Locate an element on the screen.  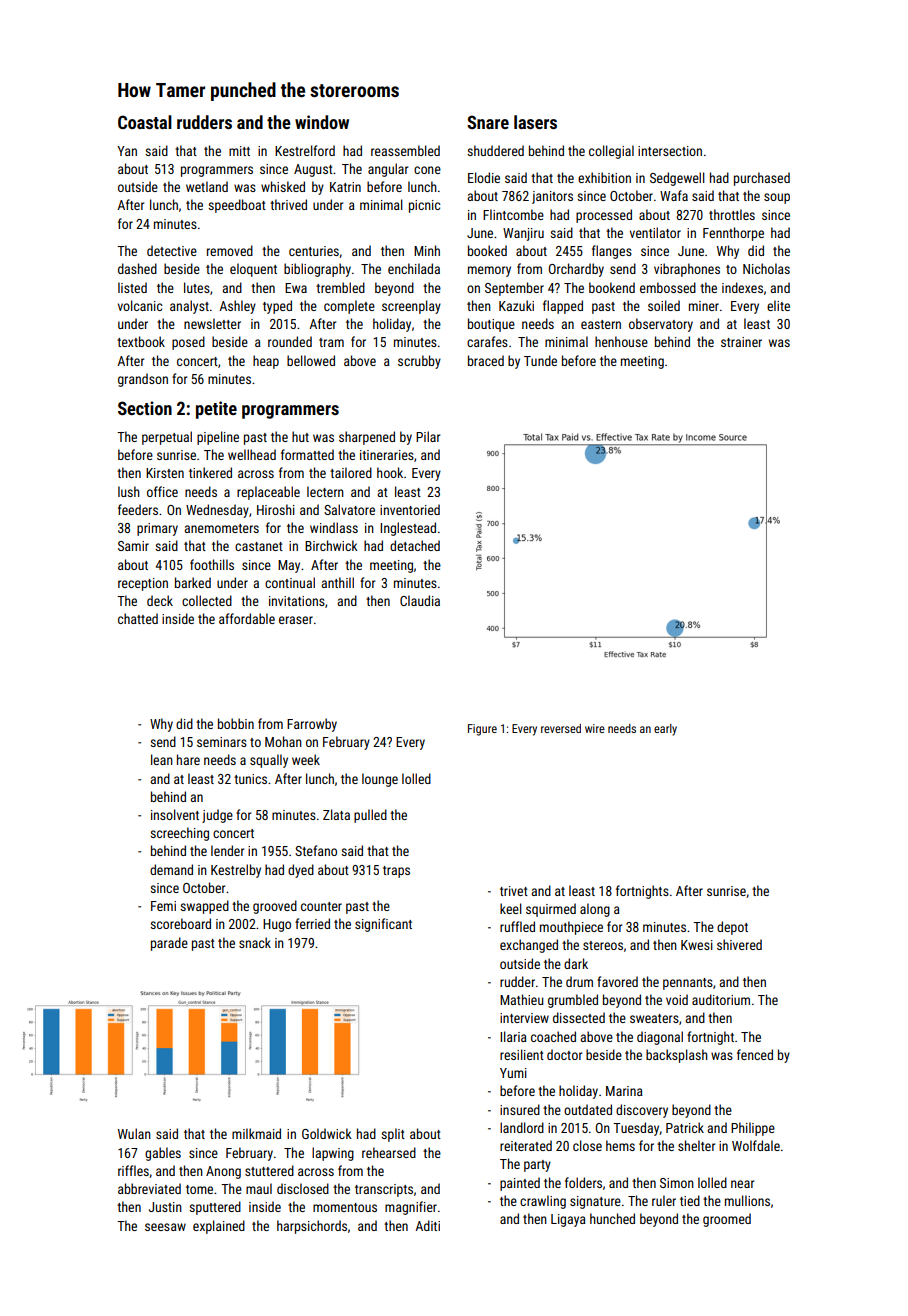
vibraphones is located at coordinates (687, 270).
